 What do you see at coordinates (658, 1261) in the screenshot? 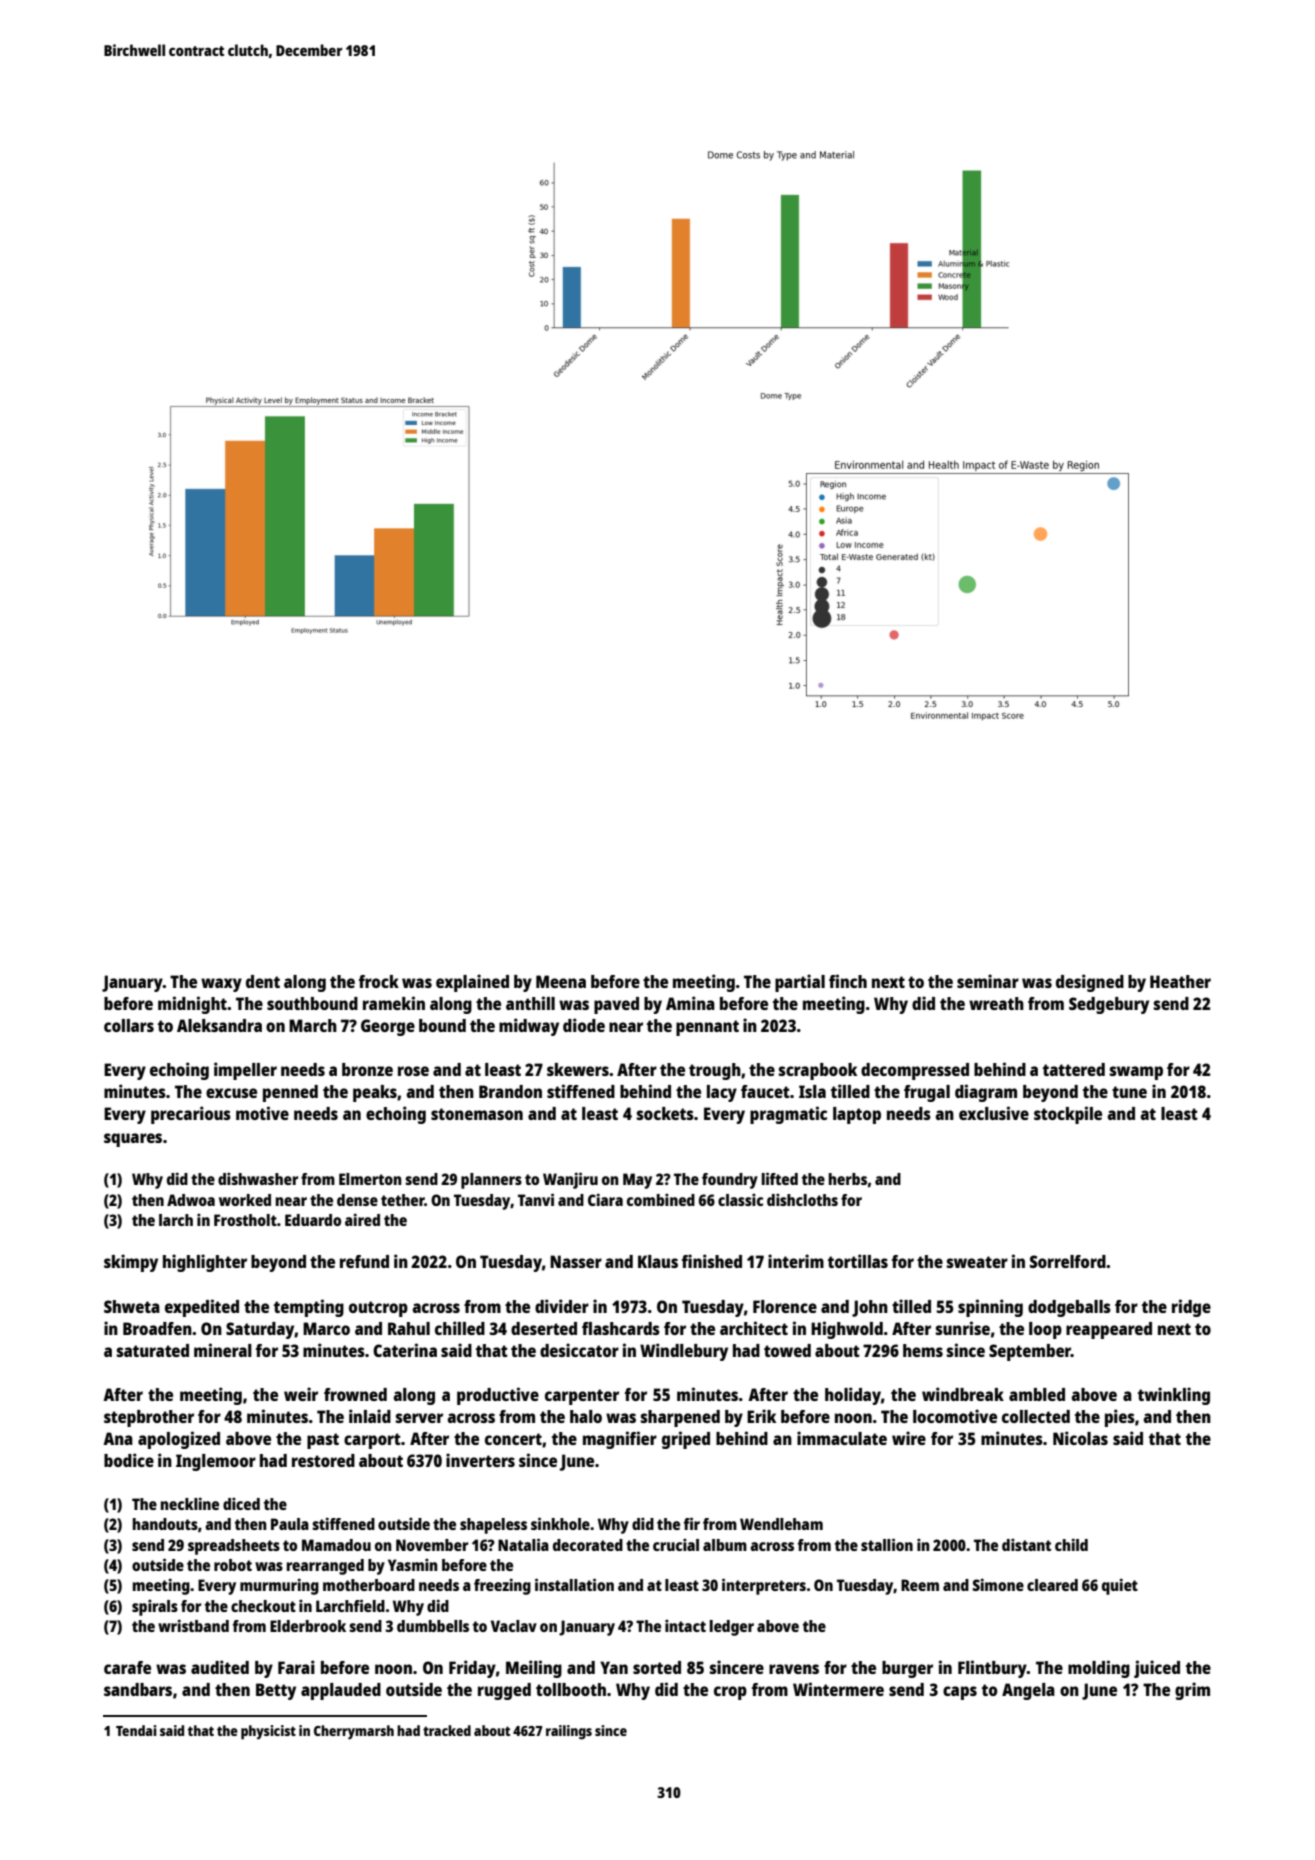
I see `Klaus` at bounding box center [658, 1261].
